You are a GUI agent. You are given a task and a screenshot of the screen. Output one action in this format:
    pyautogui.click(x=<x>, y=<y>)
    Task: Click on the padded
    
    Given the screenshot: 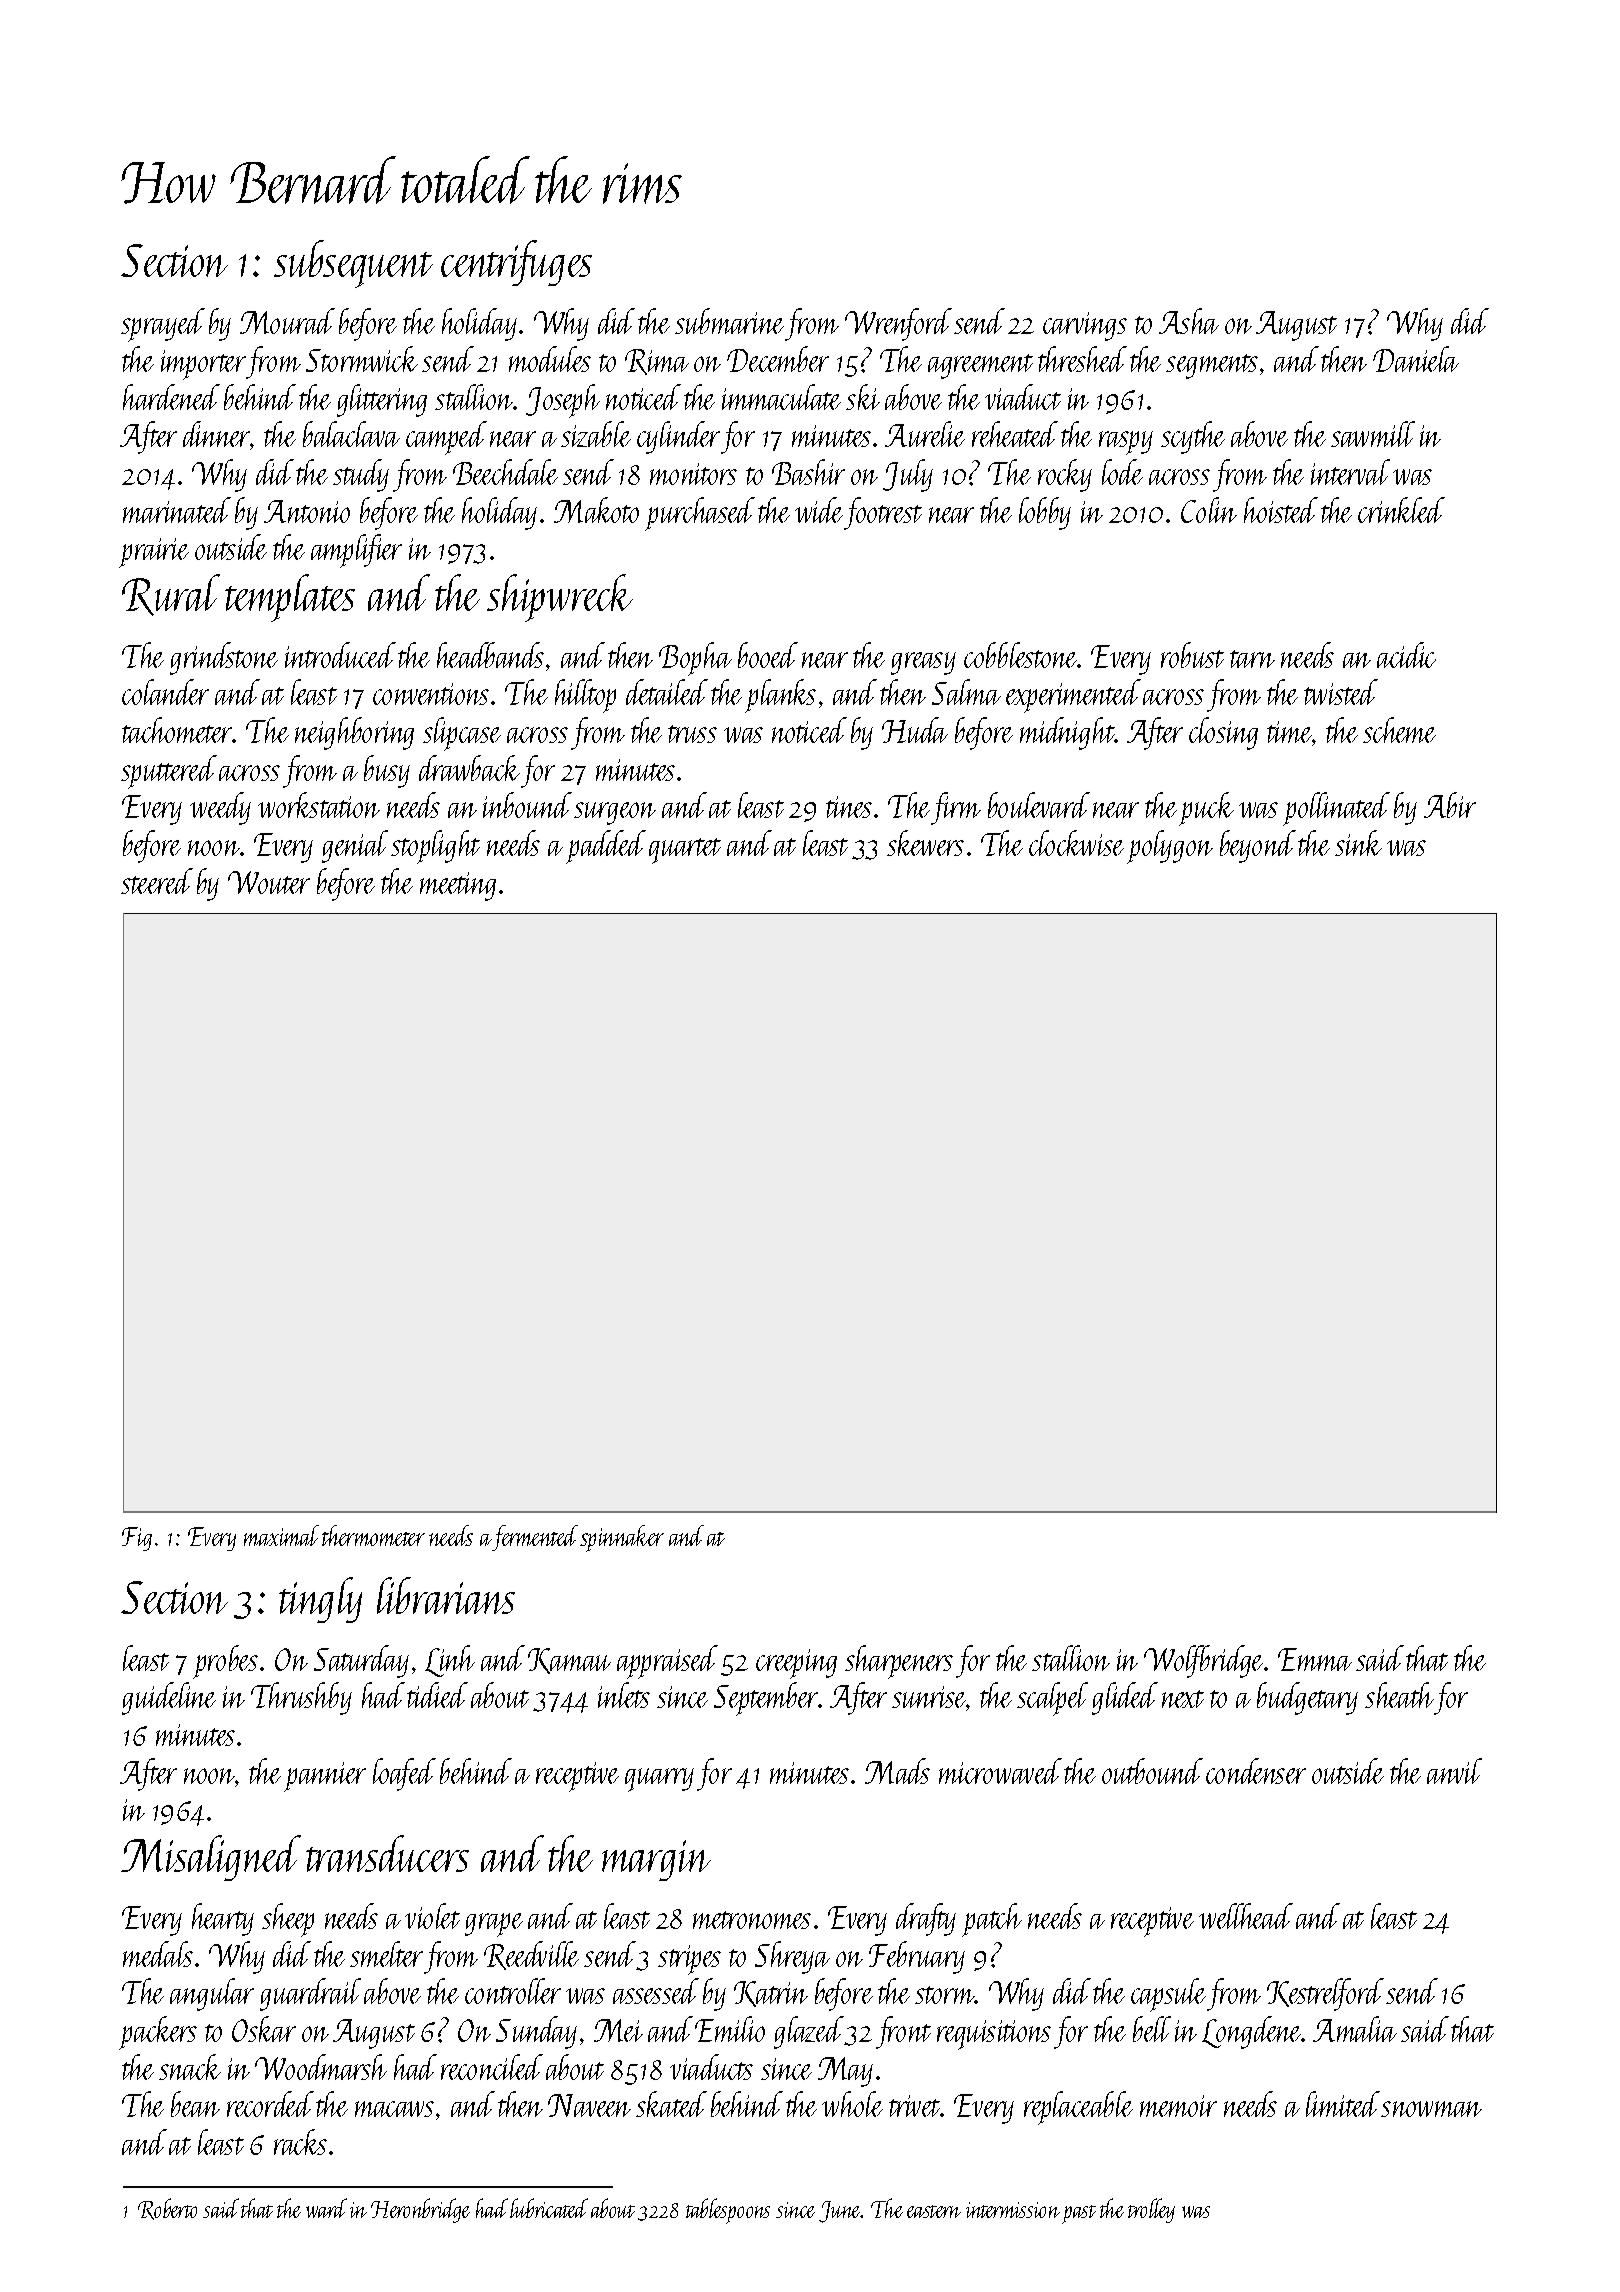 What is the action you would take?
    pyautogui.click(x=606, y=847)
